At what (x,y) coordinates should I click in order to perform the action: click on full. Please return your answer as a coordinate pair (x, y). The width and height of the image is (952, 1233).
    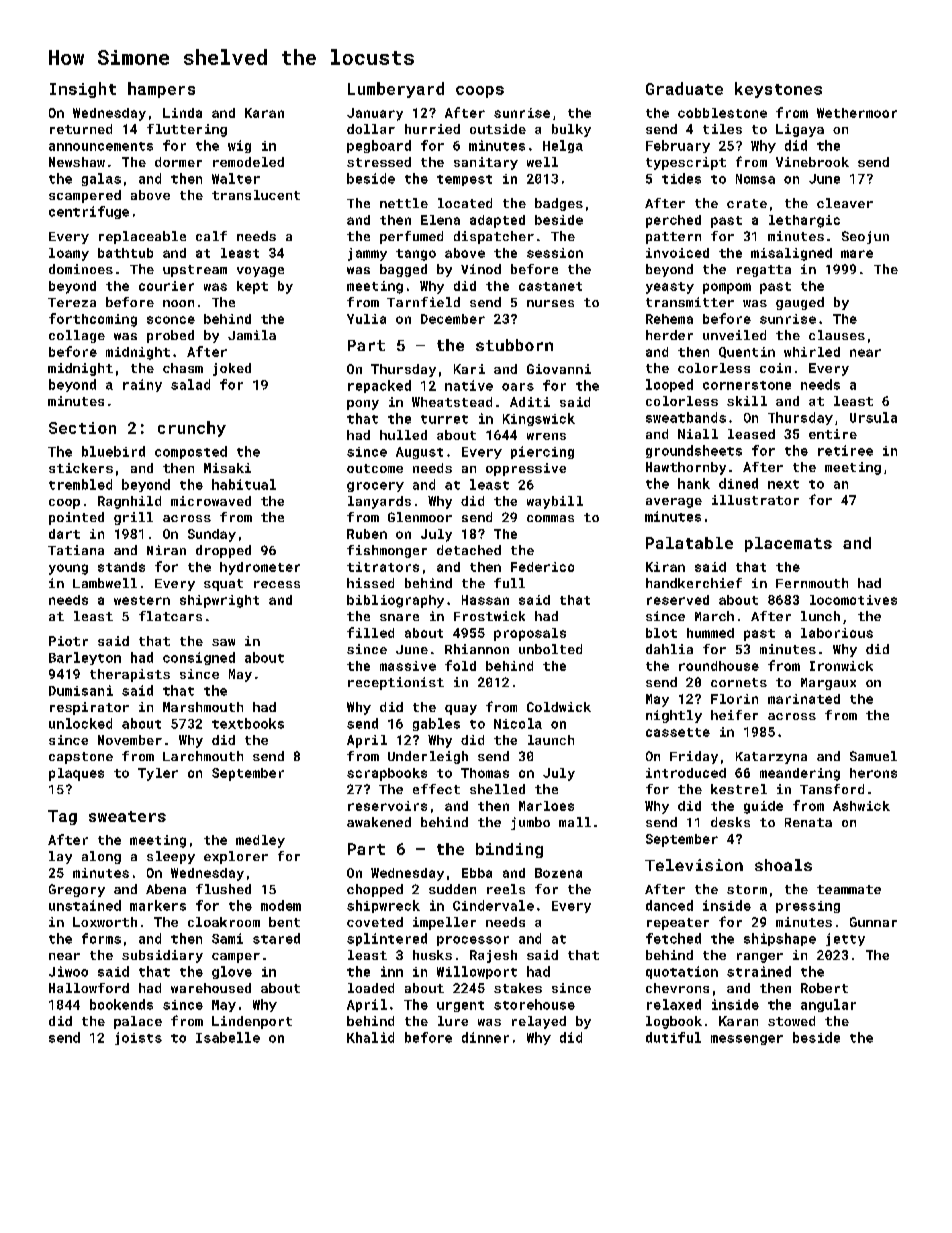
    Looking at the image, I should click on (509, 583).
